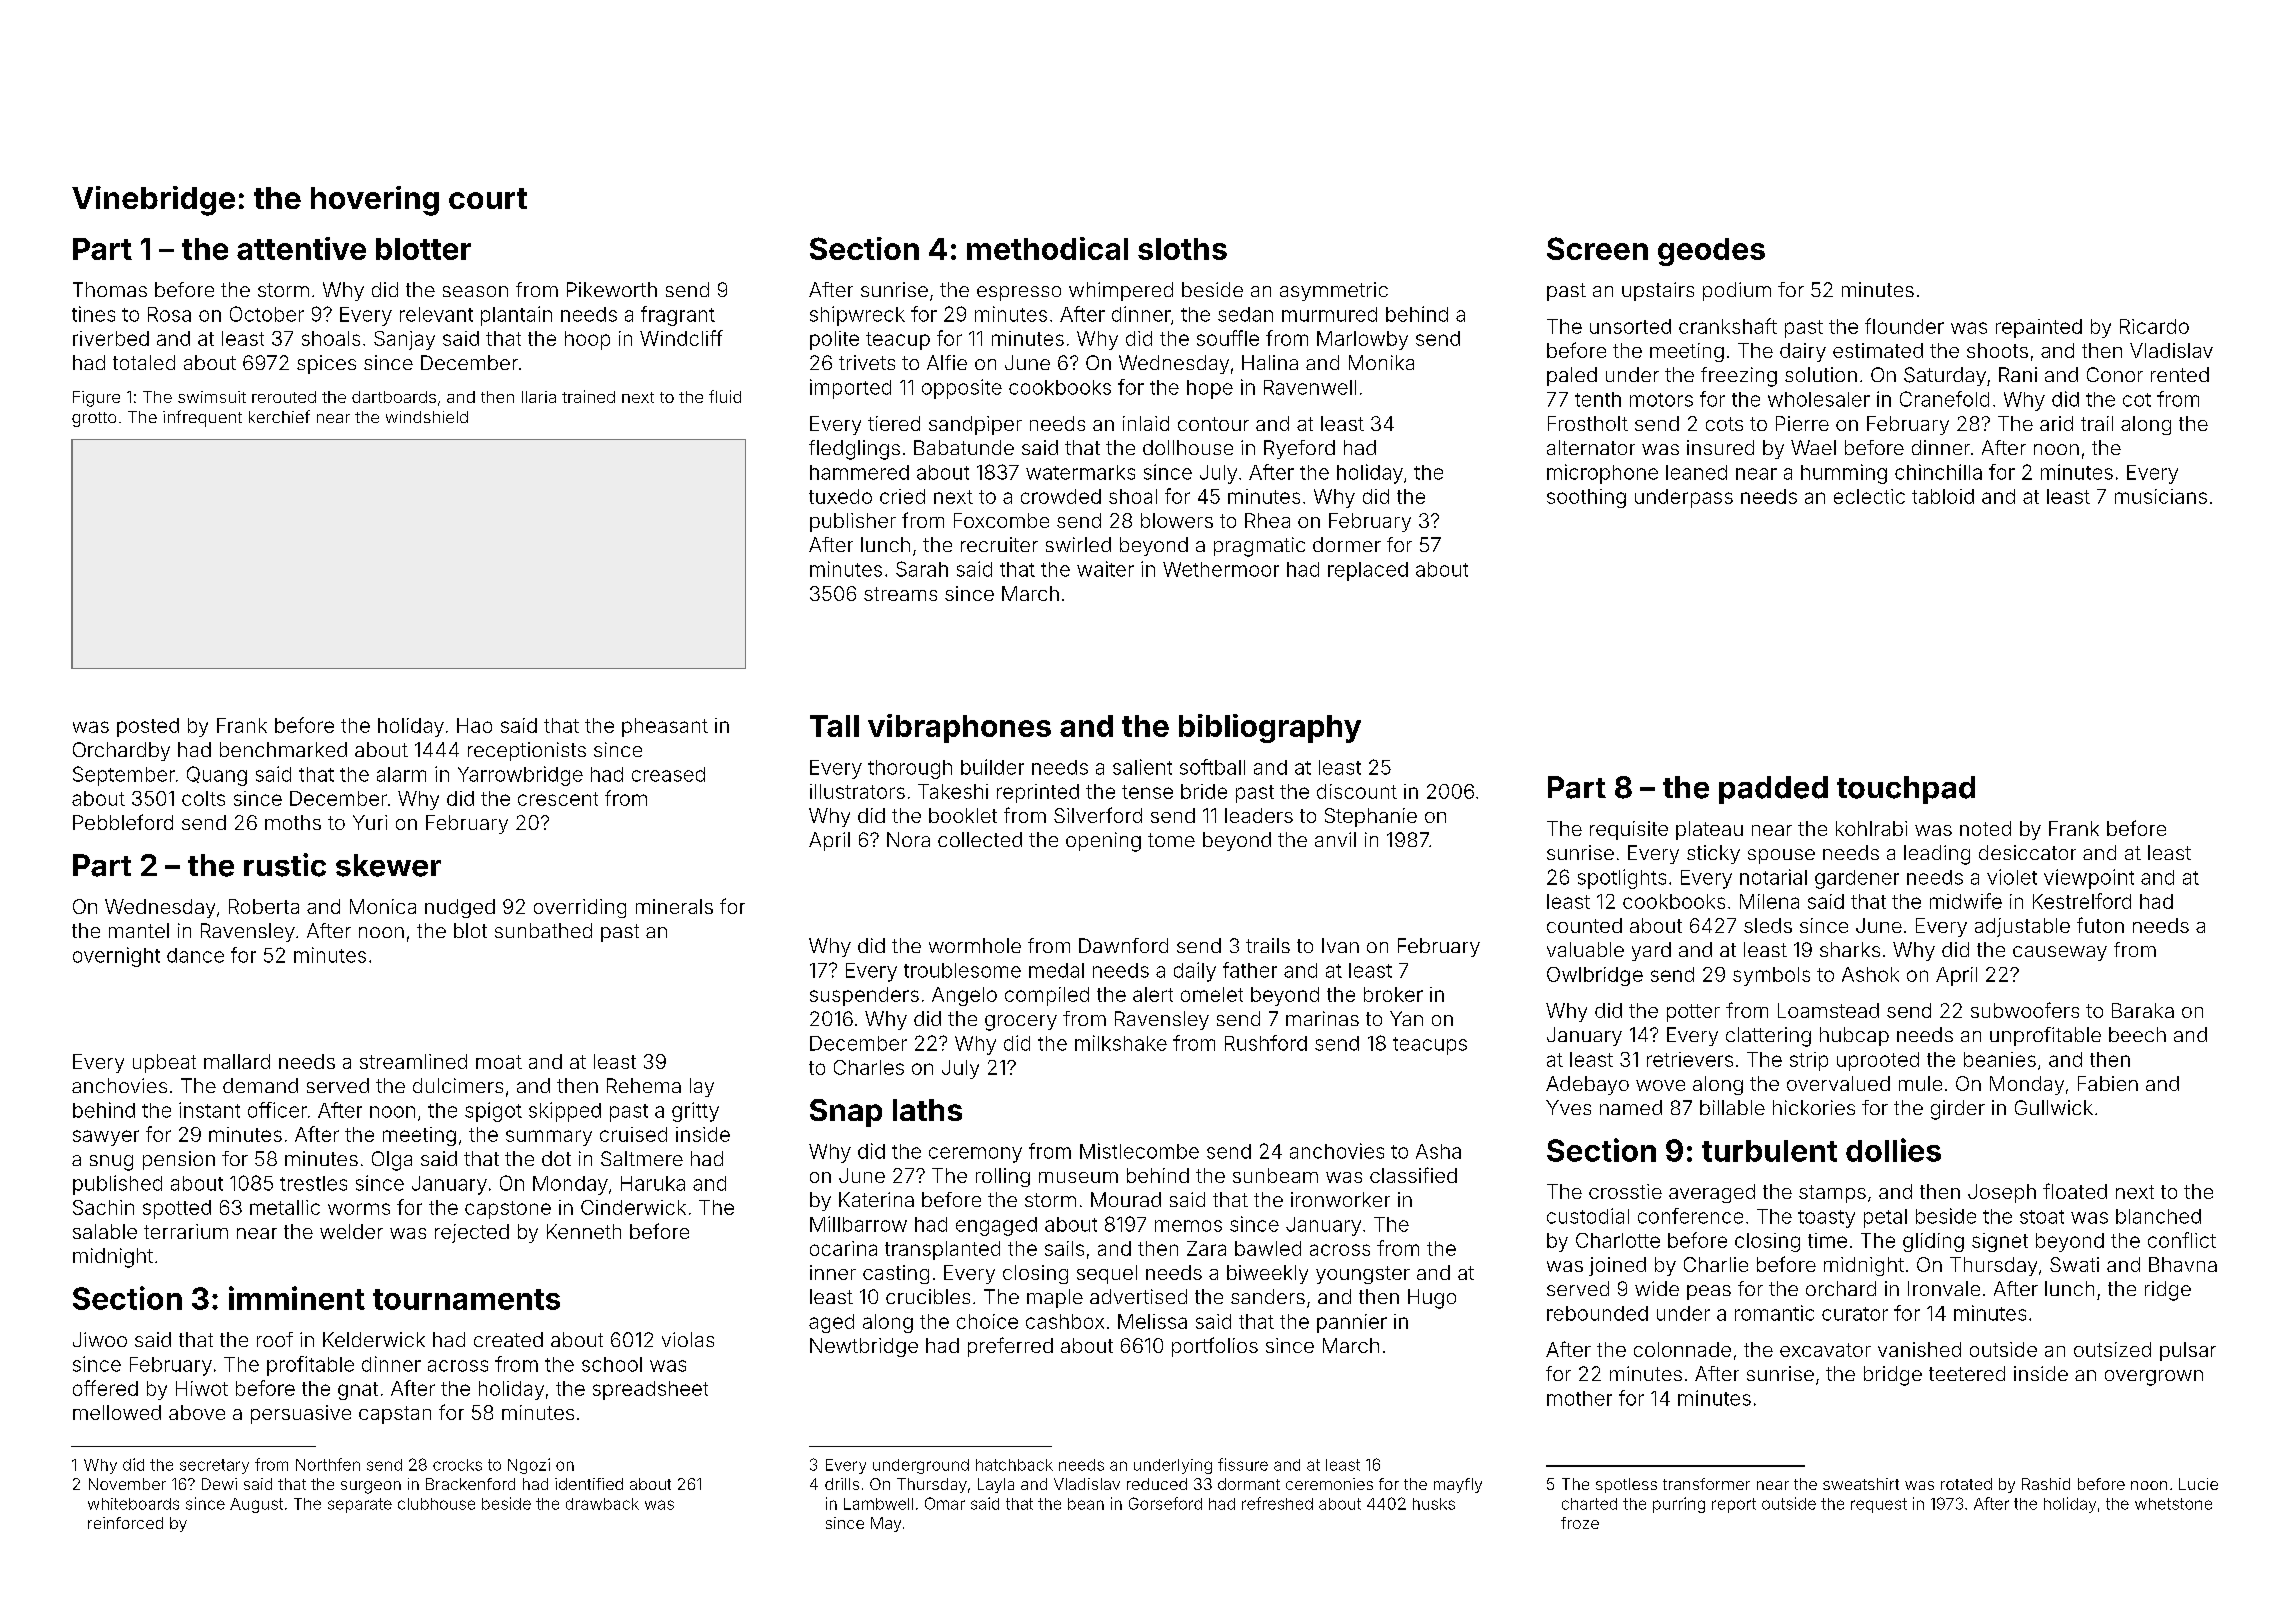  I want to click on motors, so click(1661, 400).
